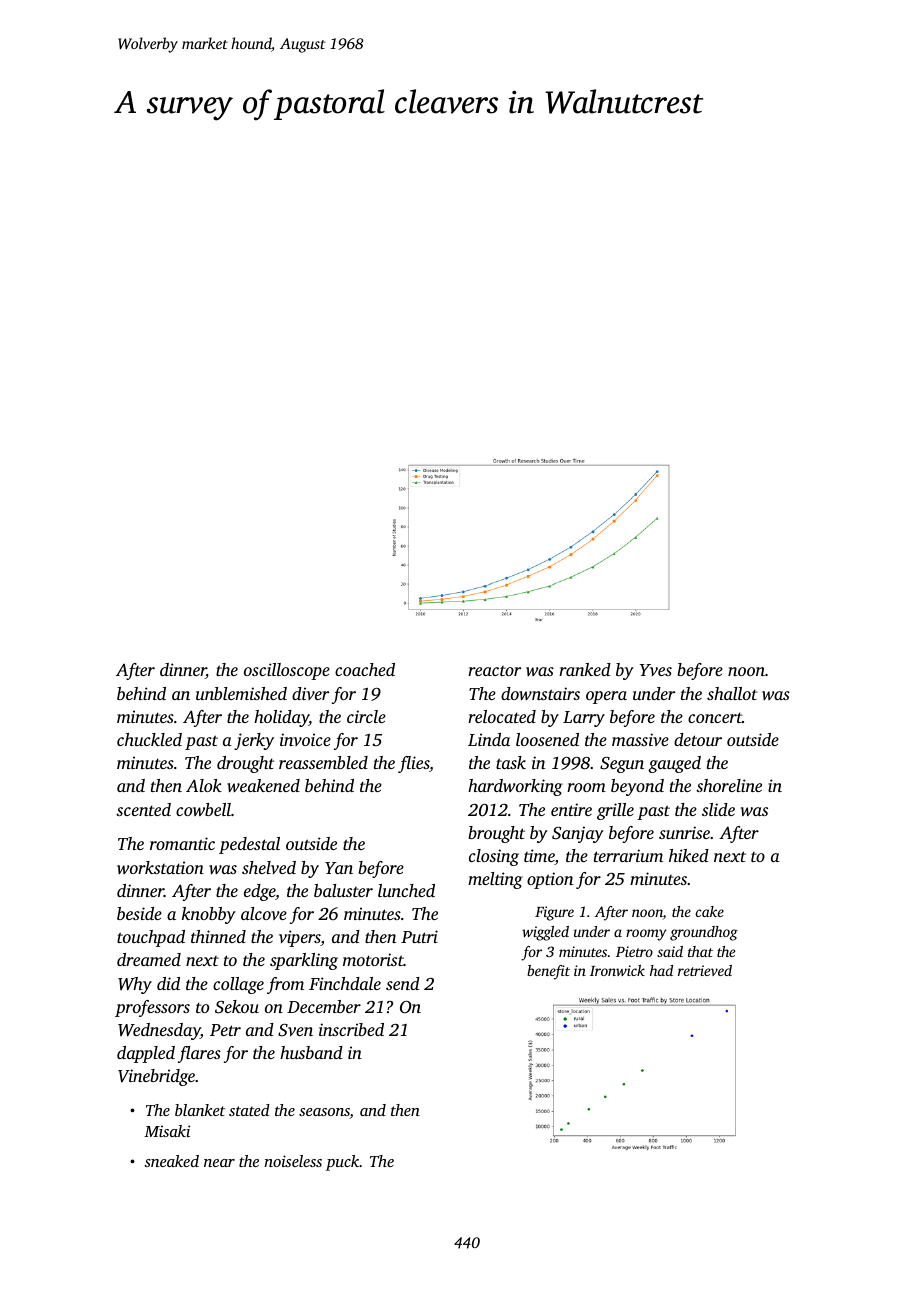 Image resolution: width=908 pixels, height=1316 pixels. What do you see at coordinates (705, 970) in the screenshot?
I see `retrieved` at bounding box center [705, 970].
